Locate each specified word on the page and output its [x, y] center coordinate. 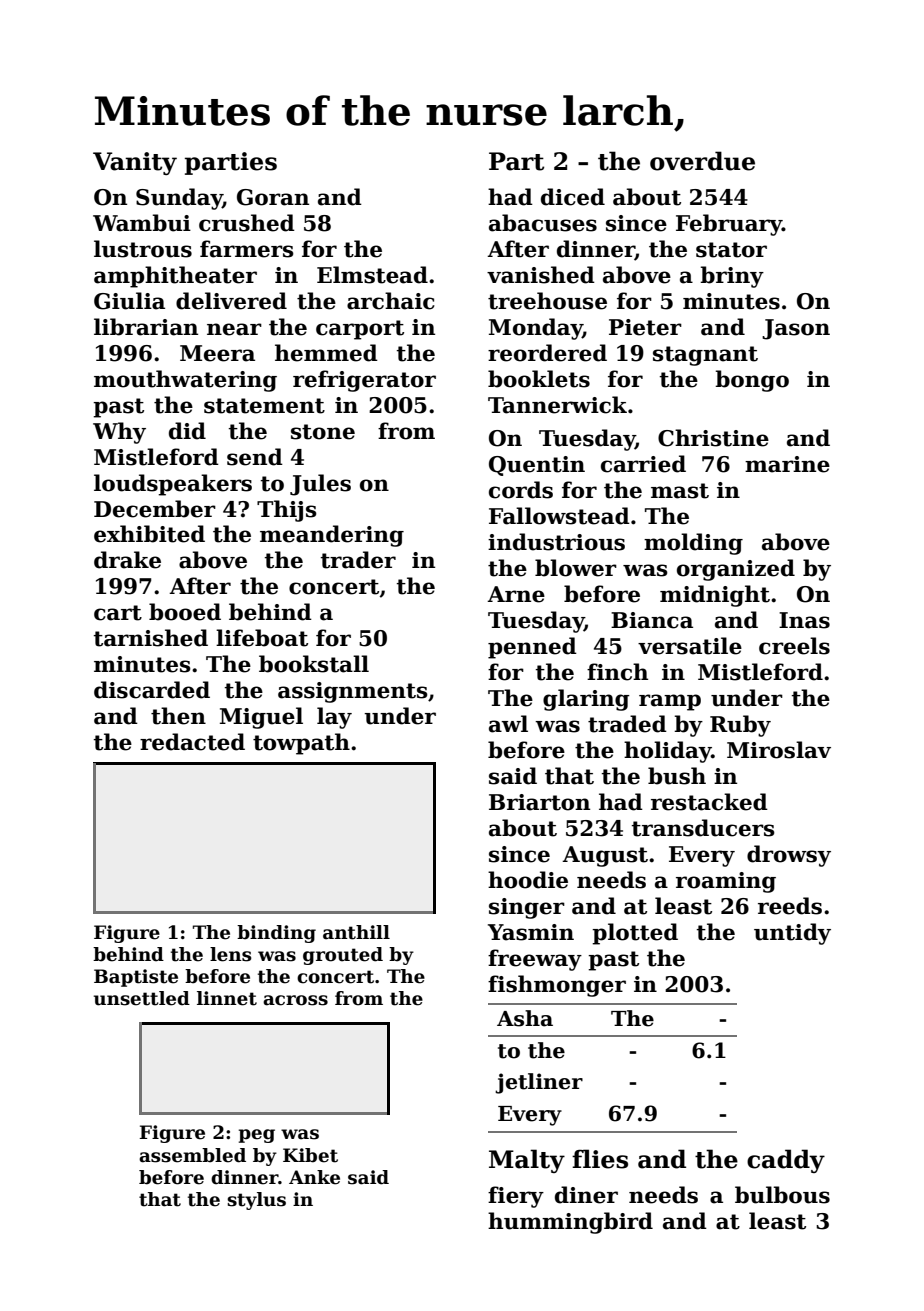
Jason [796, 329]
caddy [786, 1161]
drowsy [789, 856]
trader [358, 560]
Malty [527, 1161]
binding [276, 934]
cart [118, 613]
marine [787, 464]
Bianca [652, 620]
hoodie [528, 880]
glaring [586, 700]
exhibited [149, 534]
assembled [192, 1155]
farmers [247, 249]
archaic [391, 301]
